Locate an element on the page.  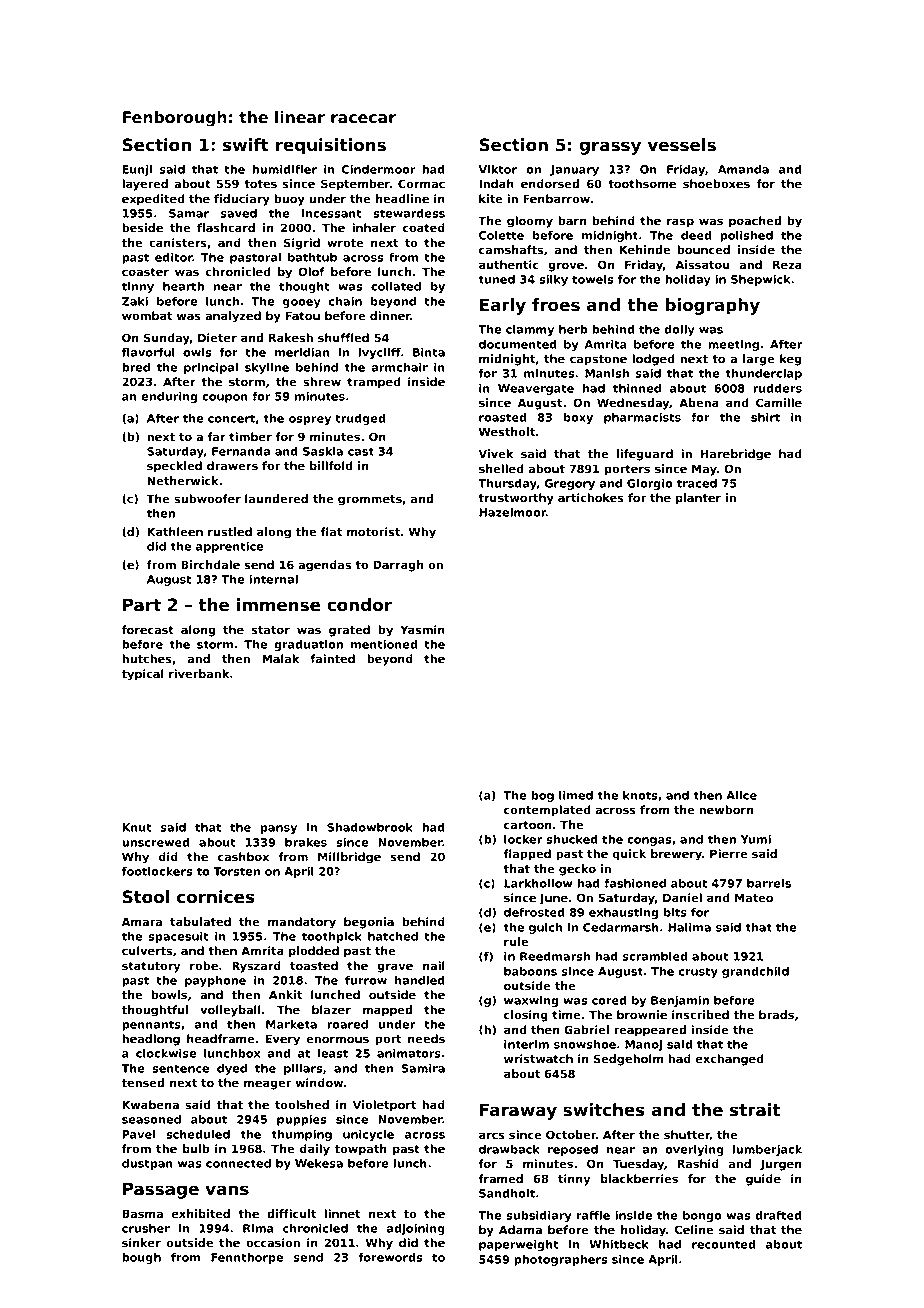
bog is located at coordinates (542, 796).
